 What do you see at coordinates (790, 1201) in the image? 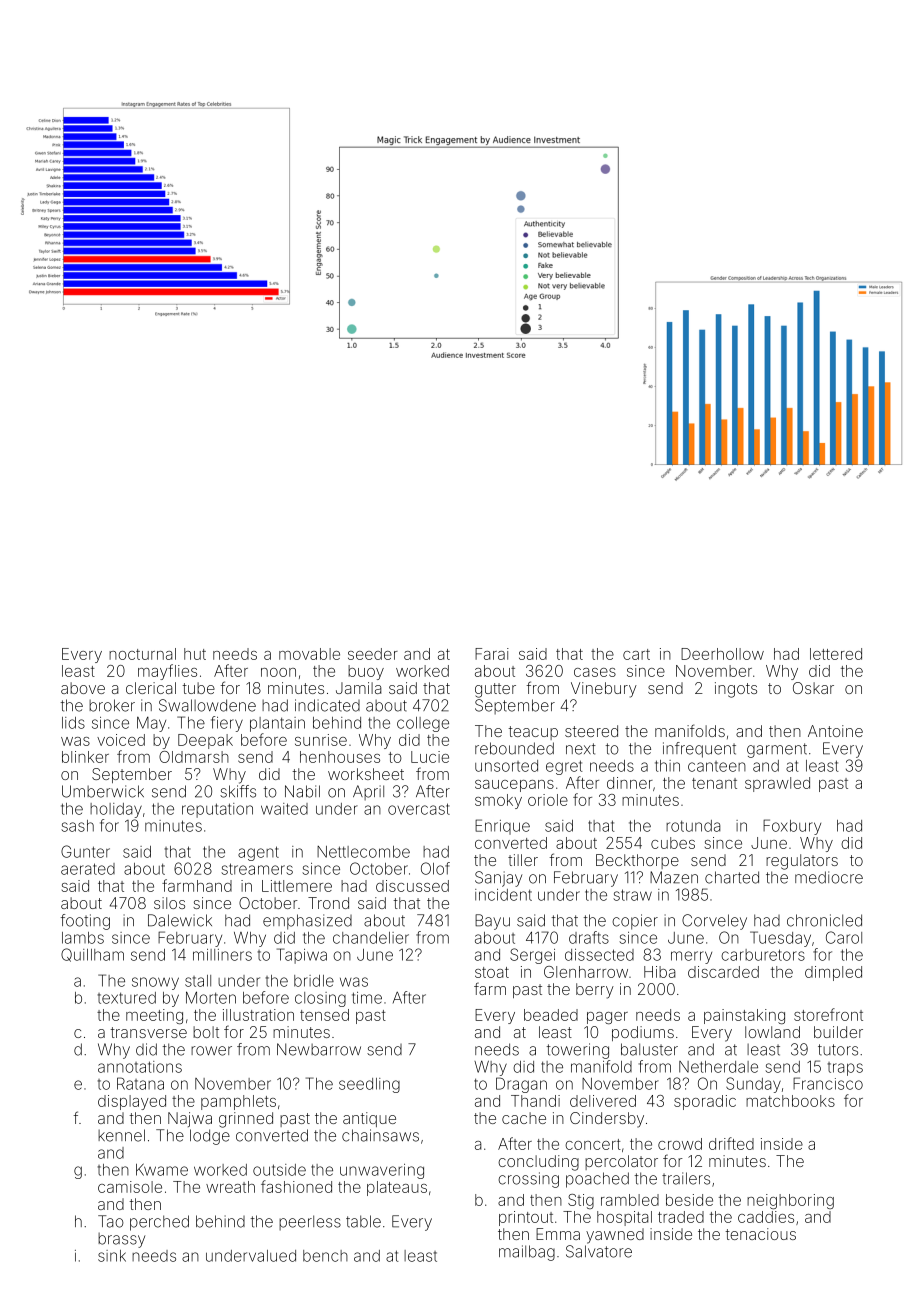
I see `neighboring` at bounding box center [790, 1201].
